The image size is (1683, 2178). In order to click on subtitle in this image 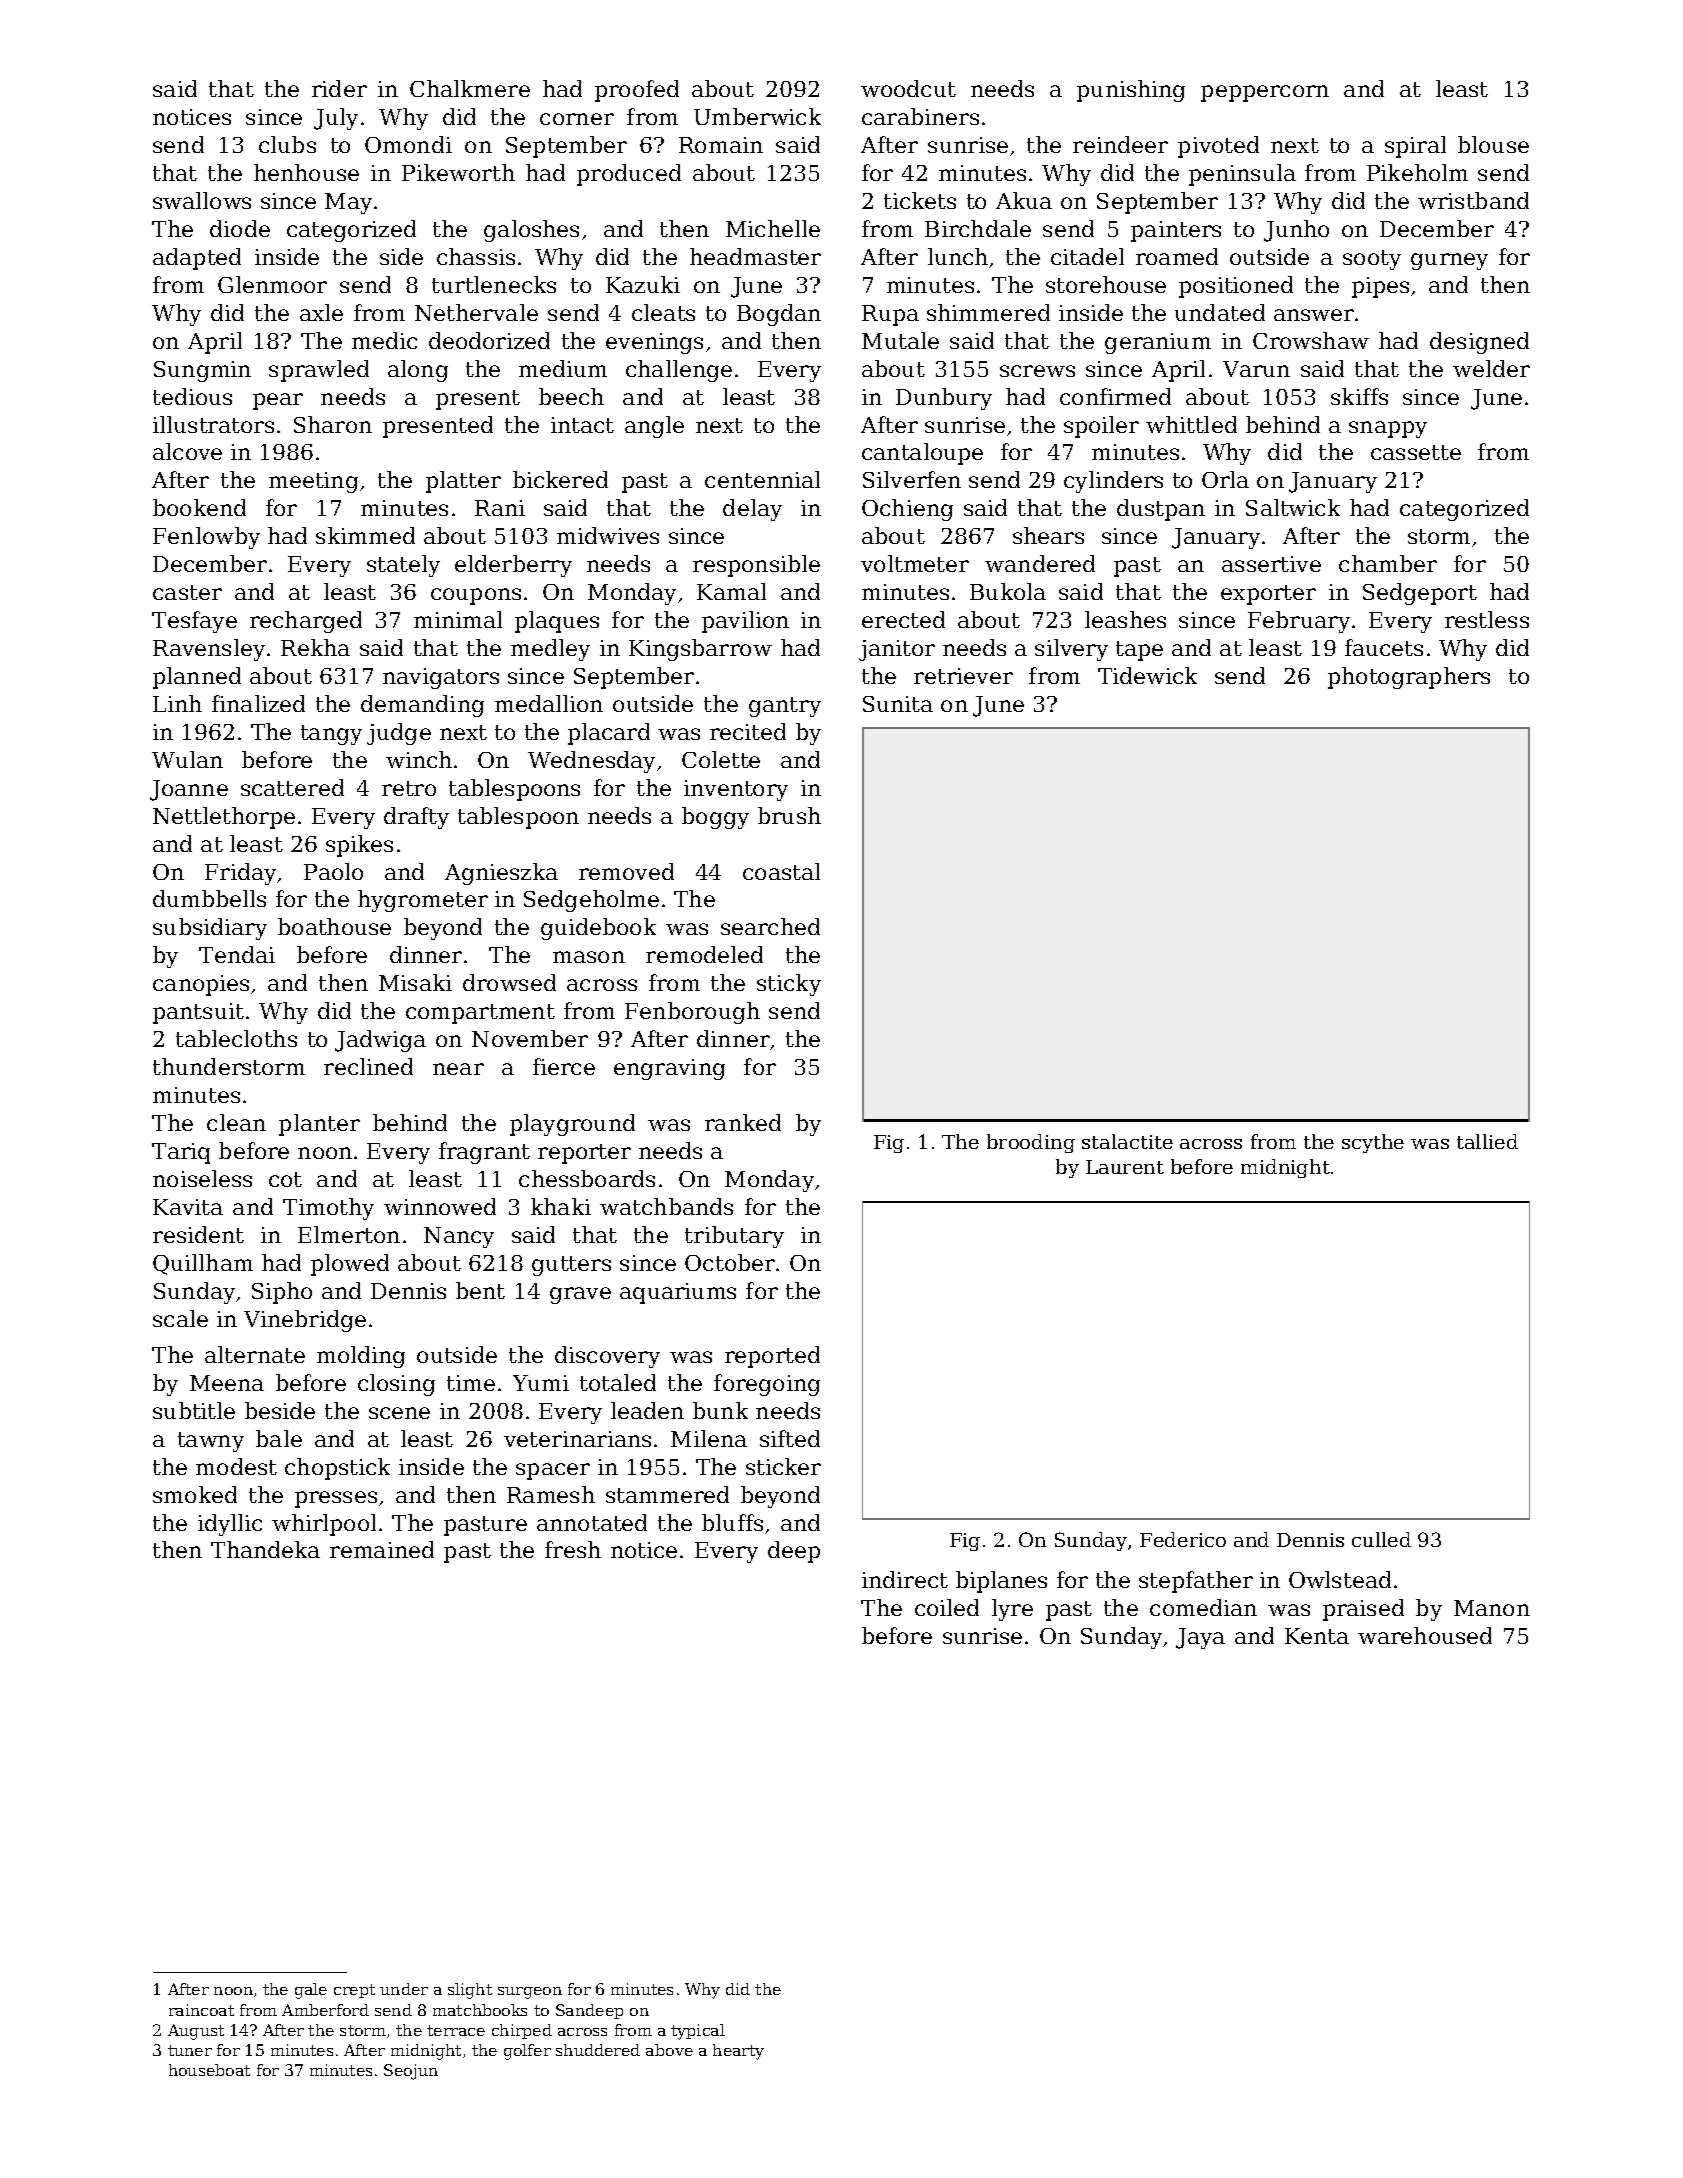, I will do `click(194, 1410)`.
